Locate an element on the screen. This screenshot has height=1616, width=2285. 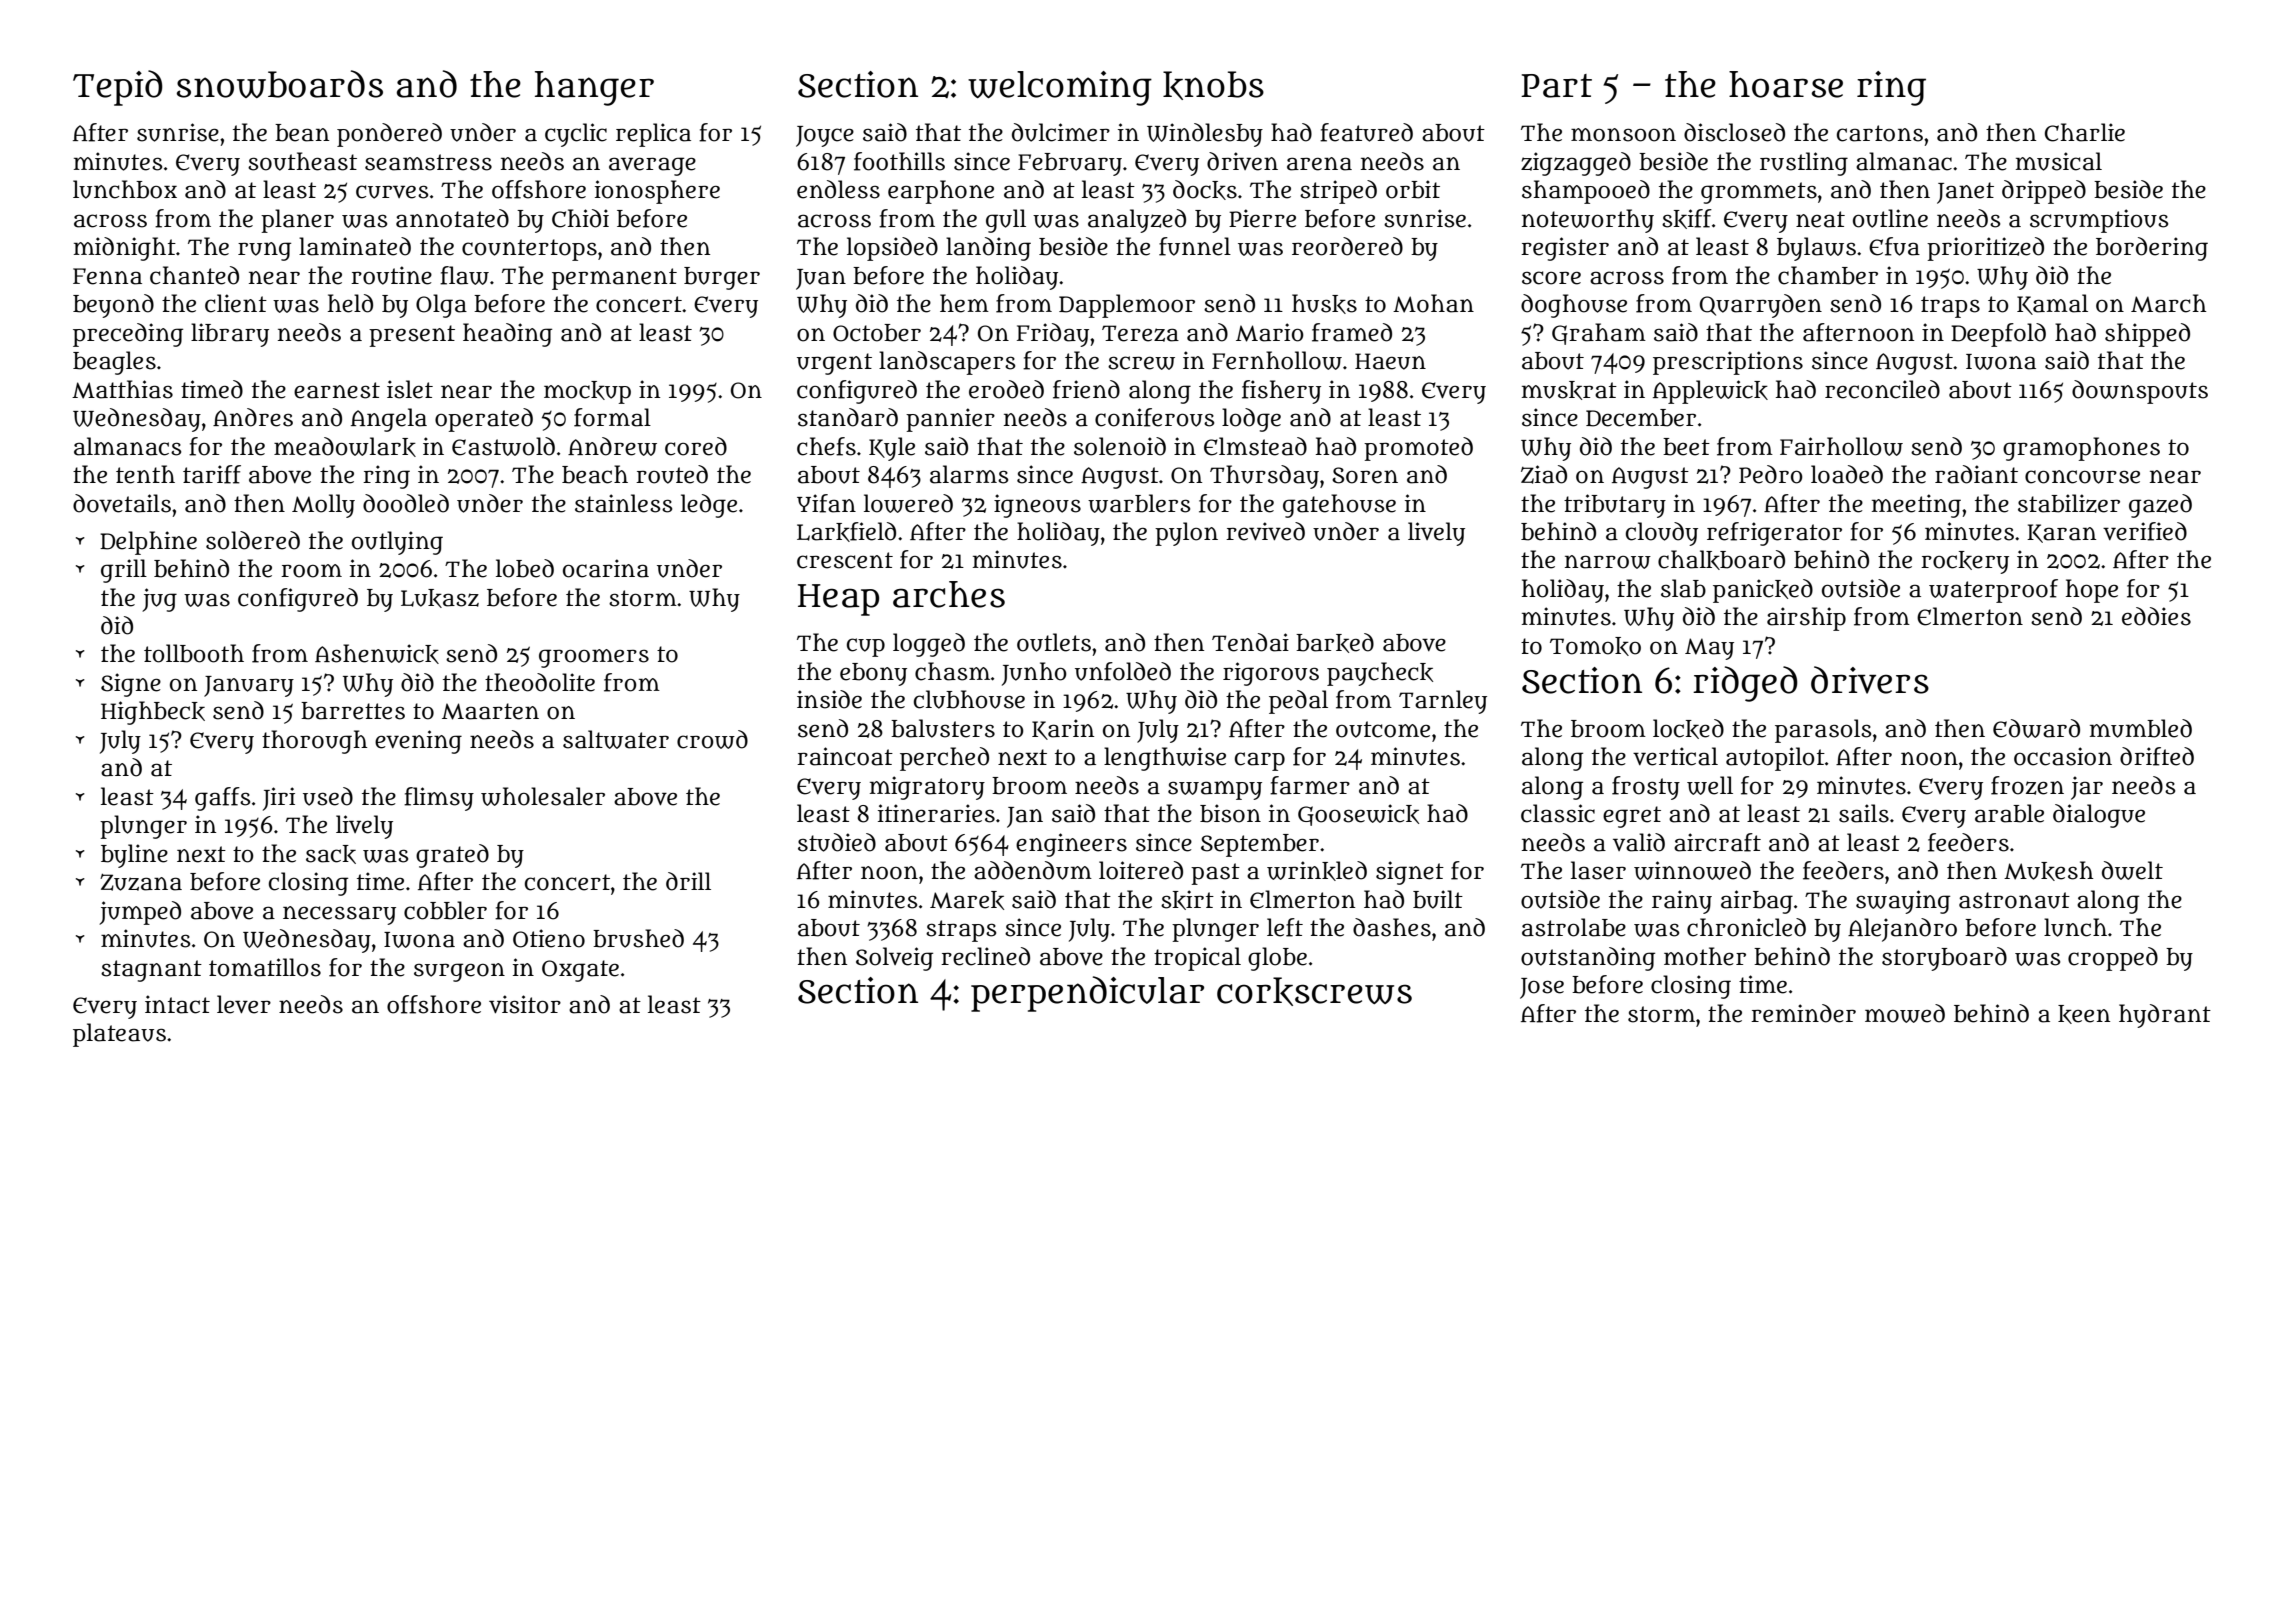
hoarse is located at coordinates (1786, 84).
